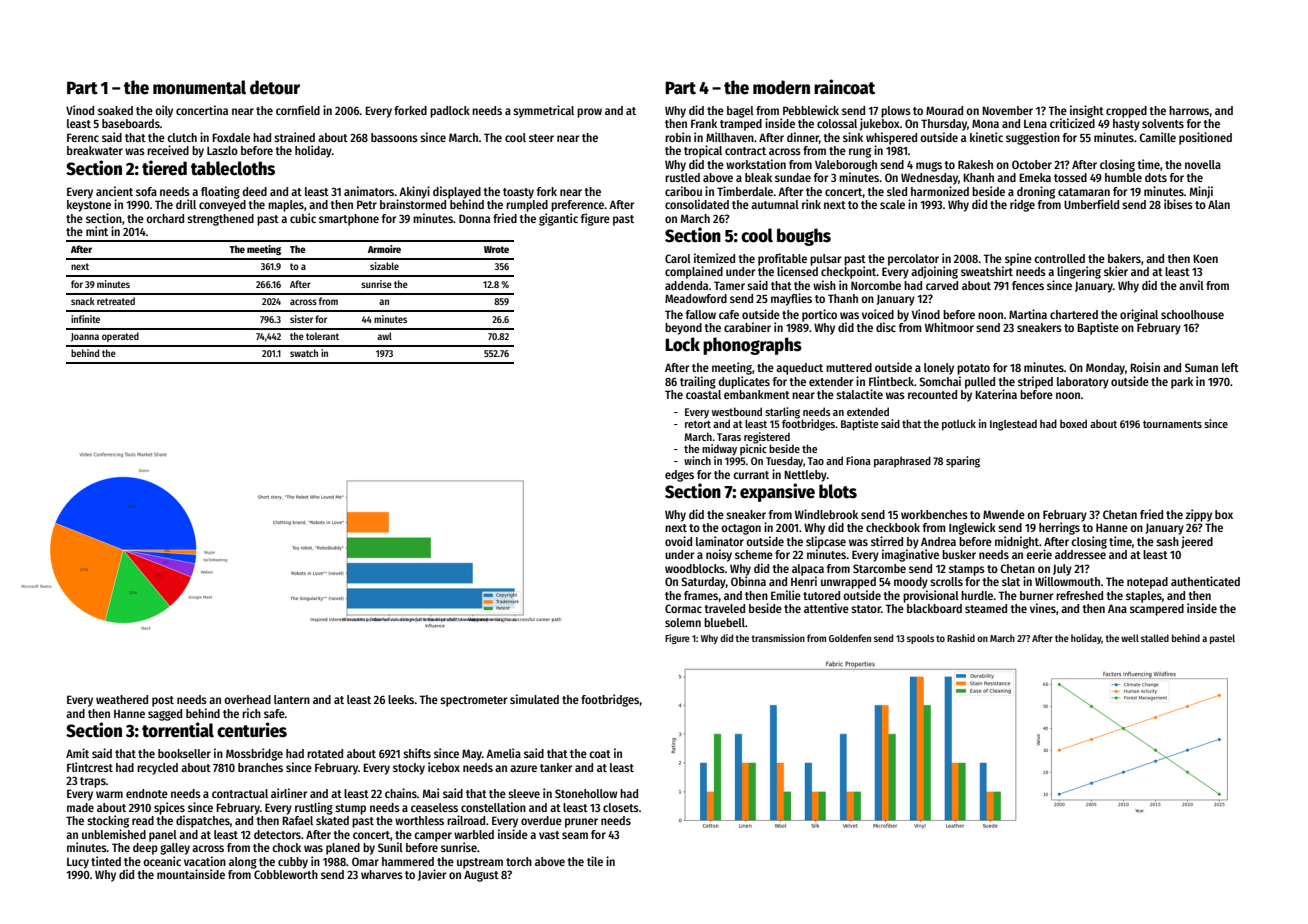 This screenshot has height=924, width=1308. Describe the element at coordinates (893, 527) in the screenshot. I see `checkbook` at that location.
